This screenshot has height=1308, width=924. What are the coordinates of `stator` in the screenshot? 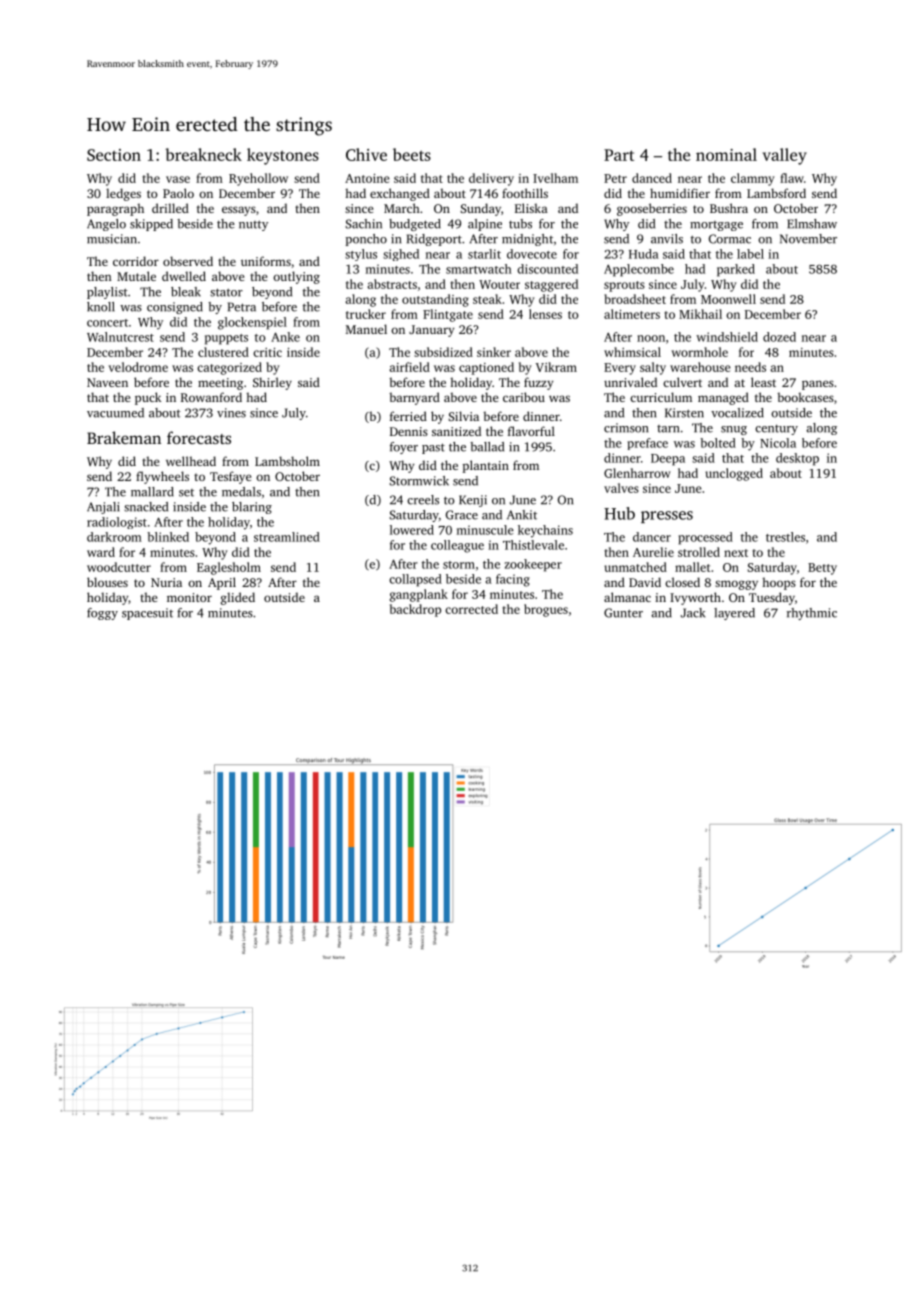 It's located at (226, 292).
